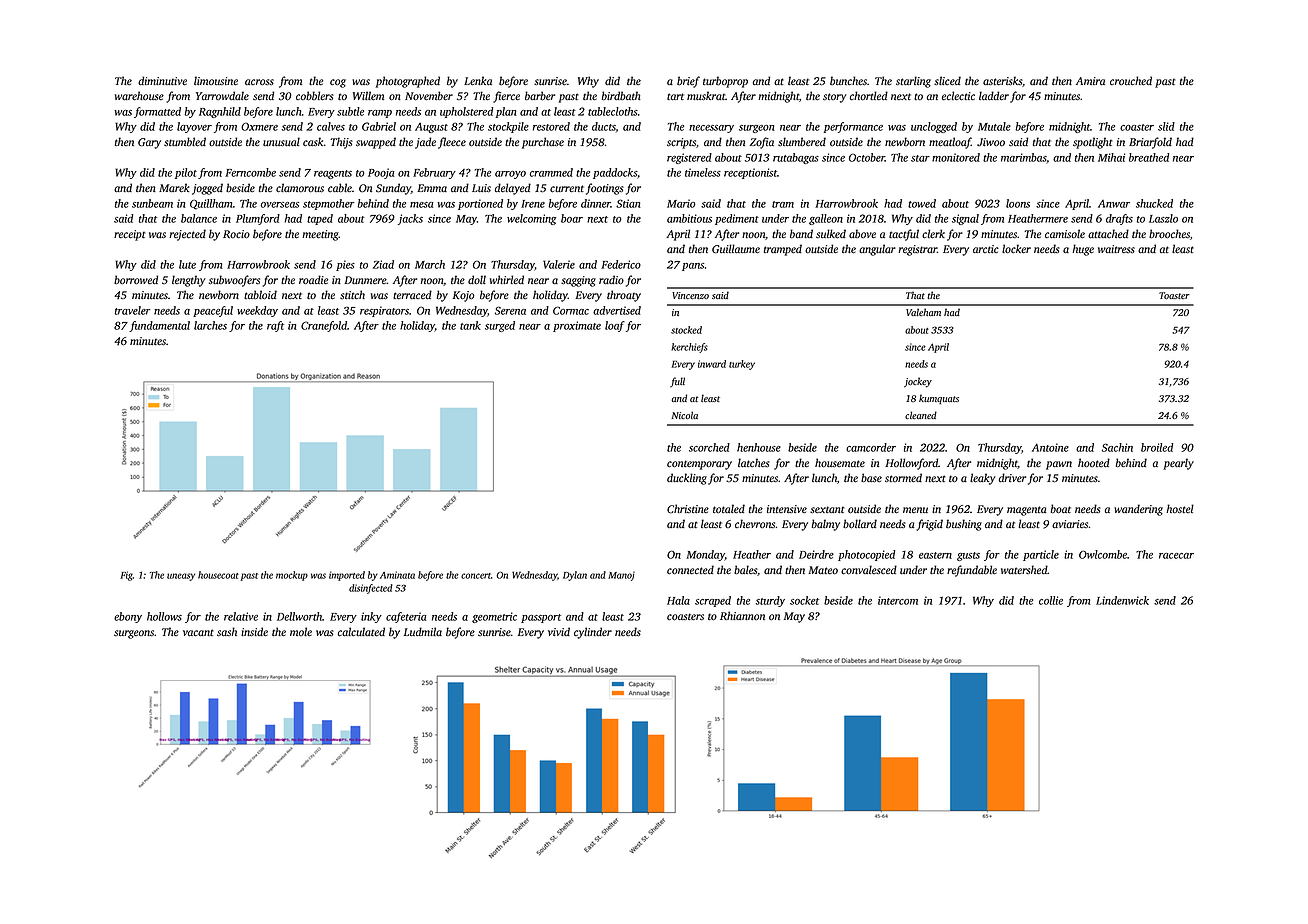  I want to click on Willem, so click(368, 96).
